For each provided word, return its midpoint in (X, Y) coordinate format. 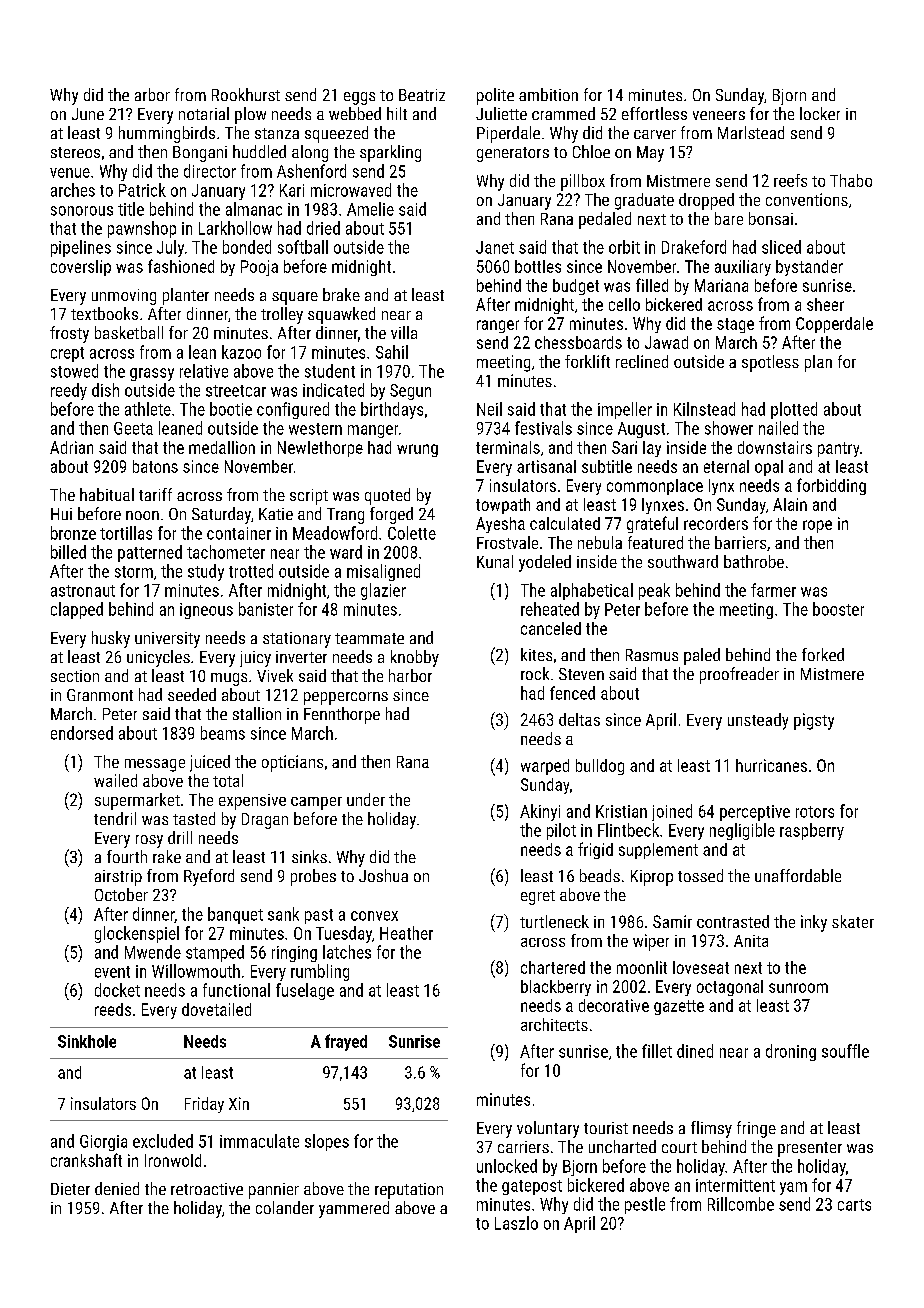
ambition (548, 94)
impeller (625, 410)
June (88, 114)
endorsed (82, 733)
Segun (410, 392)
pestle (645, 1205)
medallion (222, 447)
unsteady (758, 721)
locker (820, 113)
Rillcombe (741, 1204)
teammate (369, 638)
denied (117, 1188)
